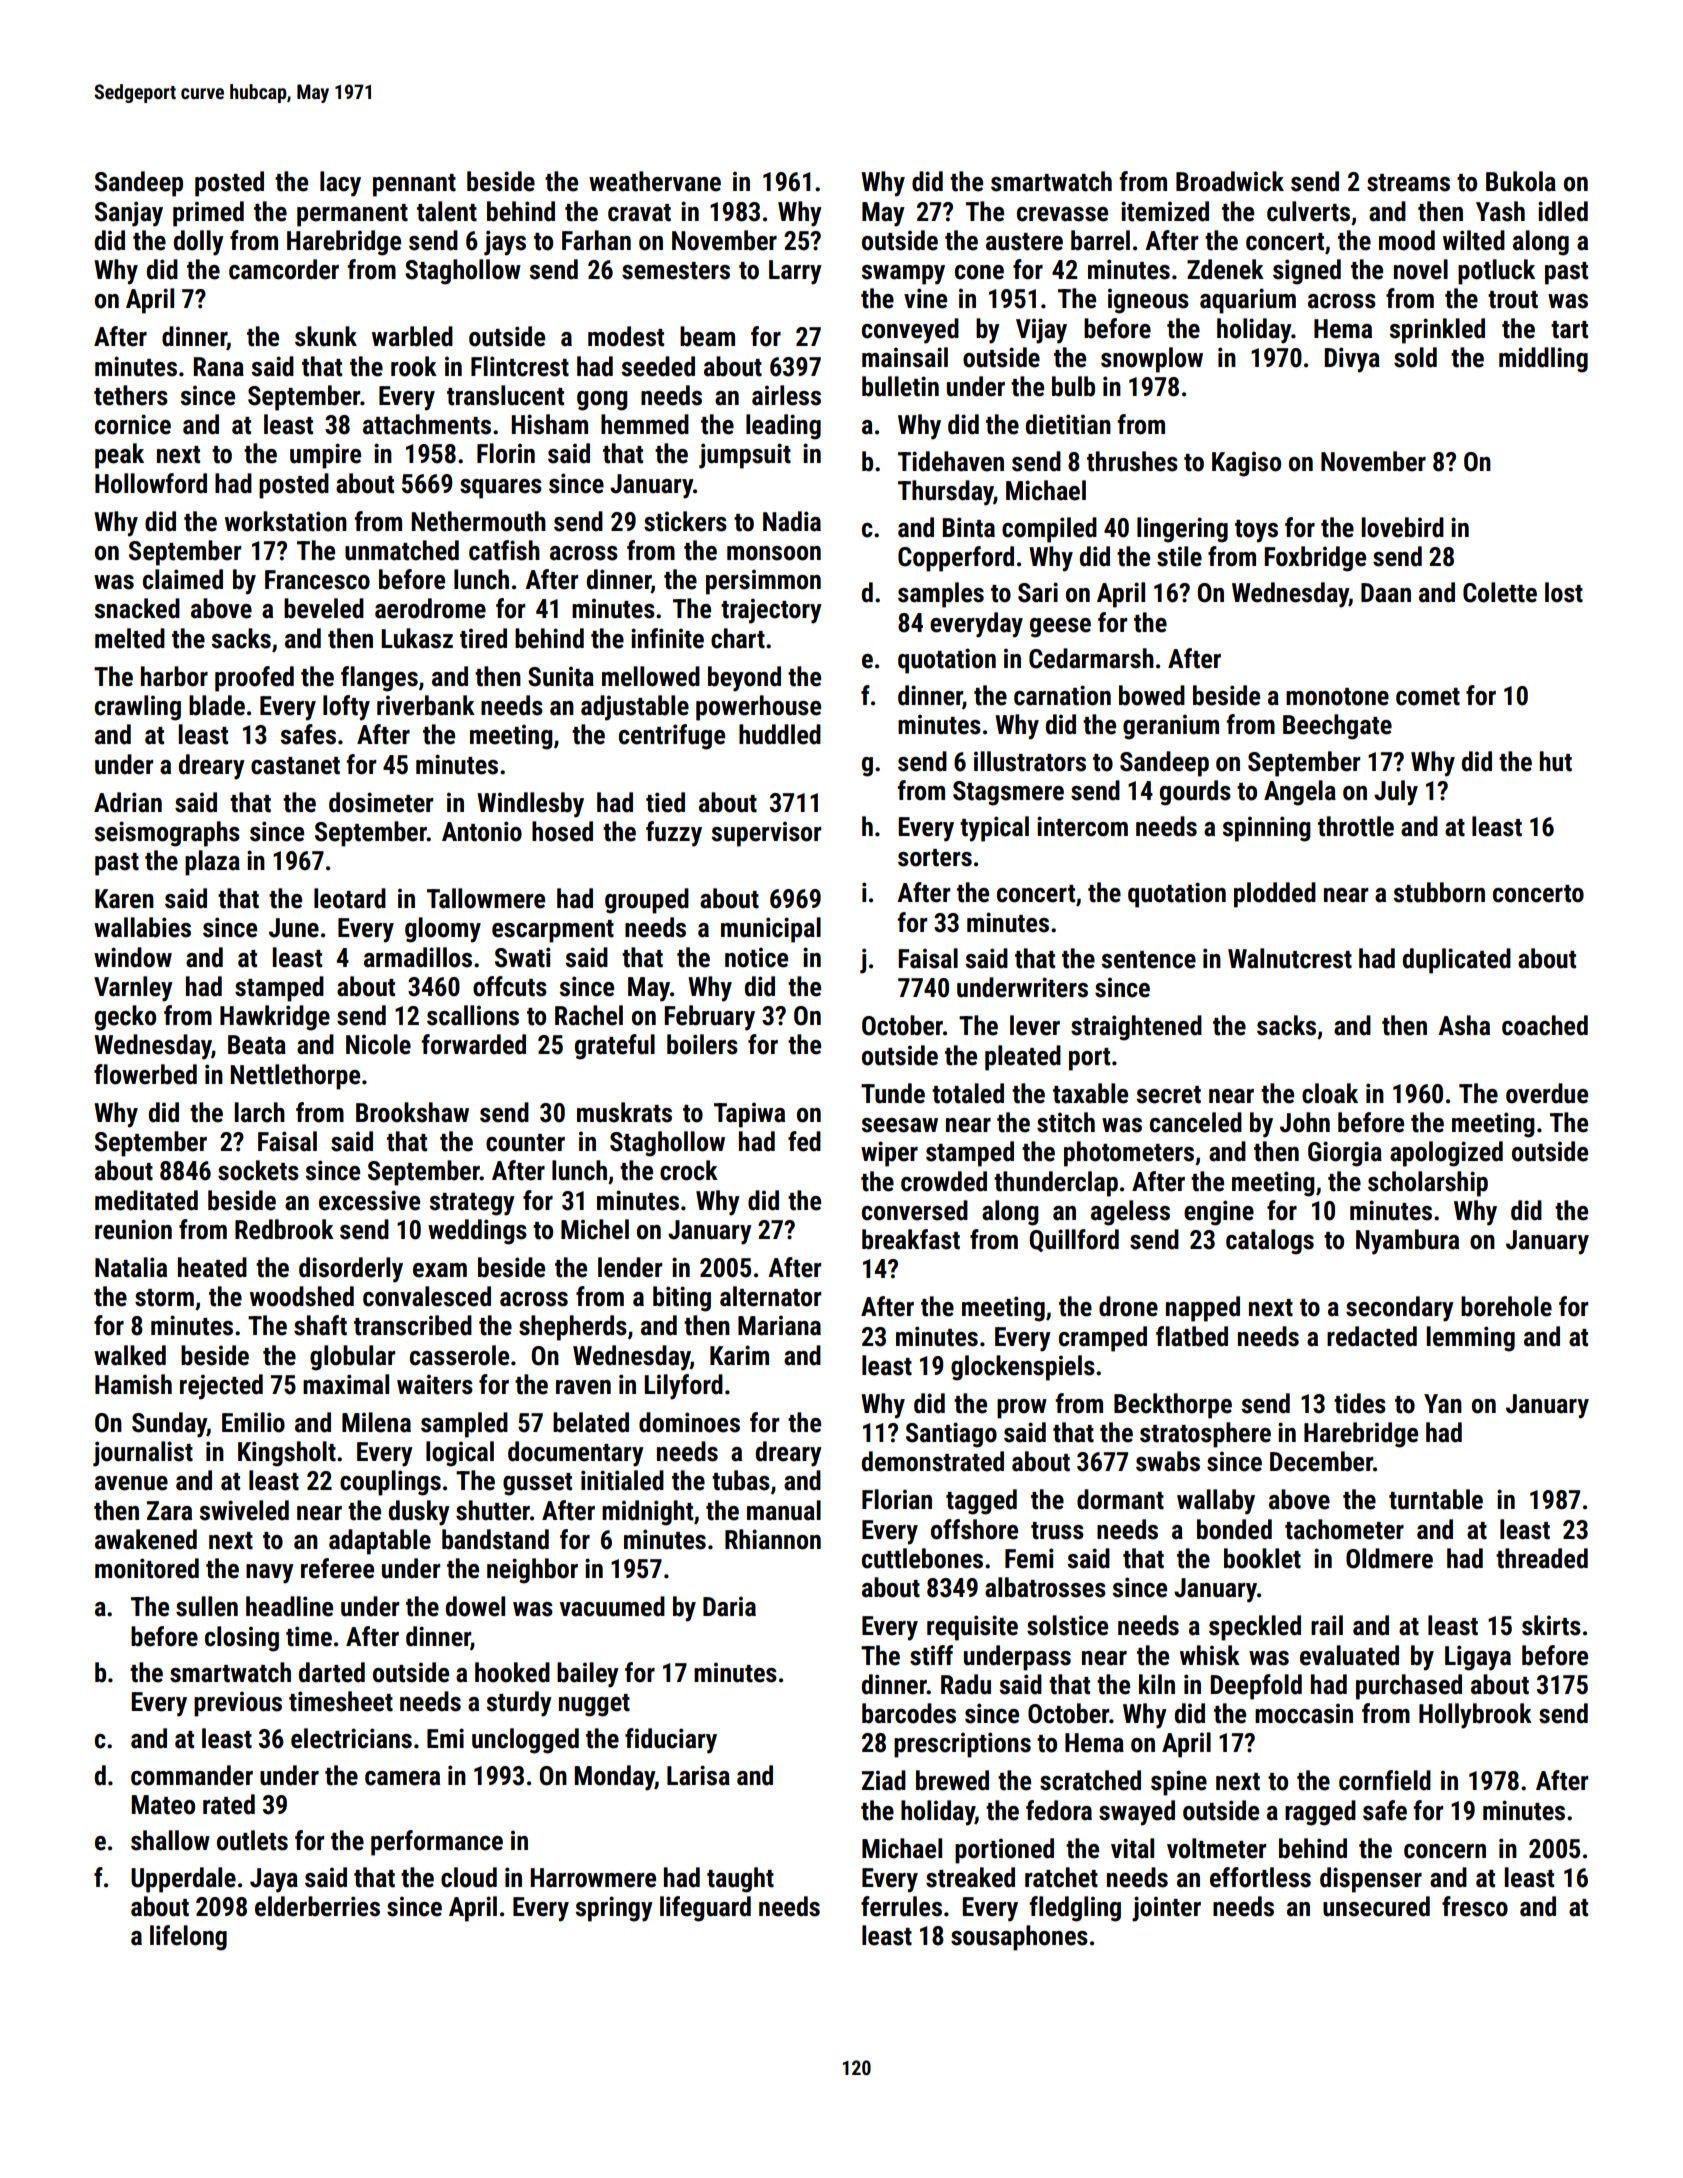 The image size is (1683, 2178). What do you see at coordinates (352, 215) in the screenshot?
I see `permanent` at bounding box center [352, 215].
